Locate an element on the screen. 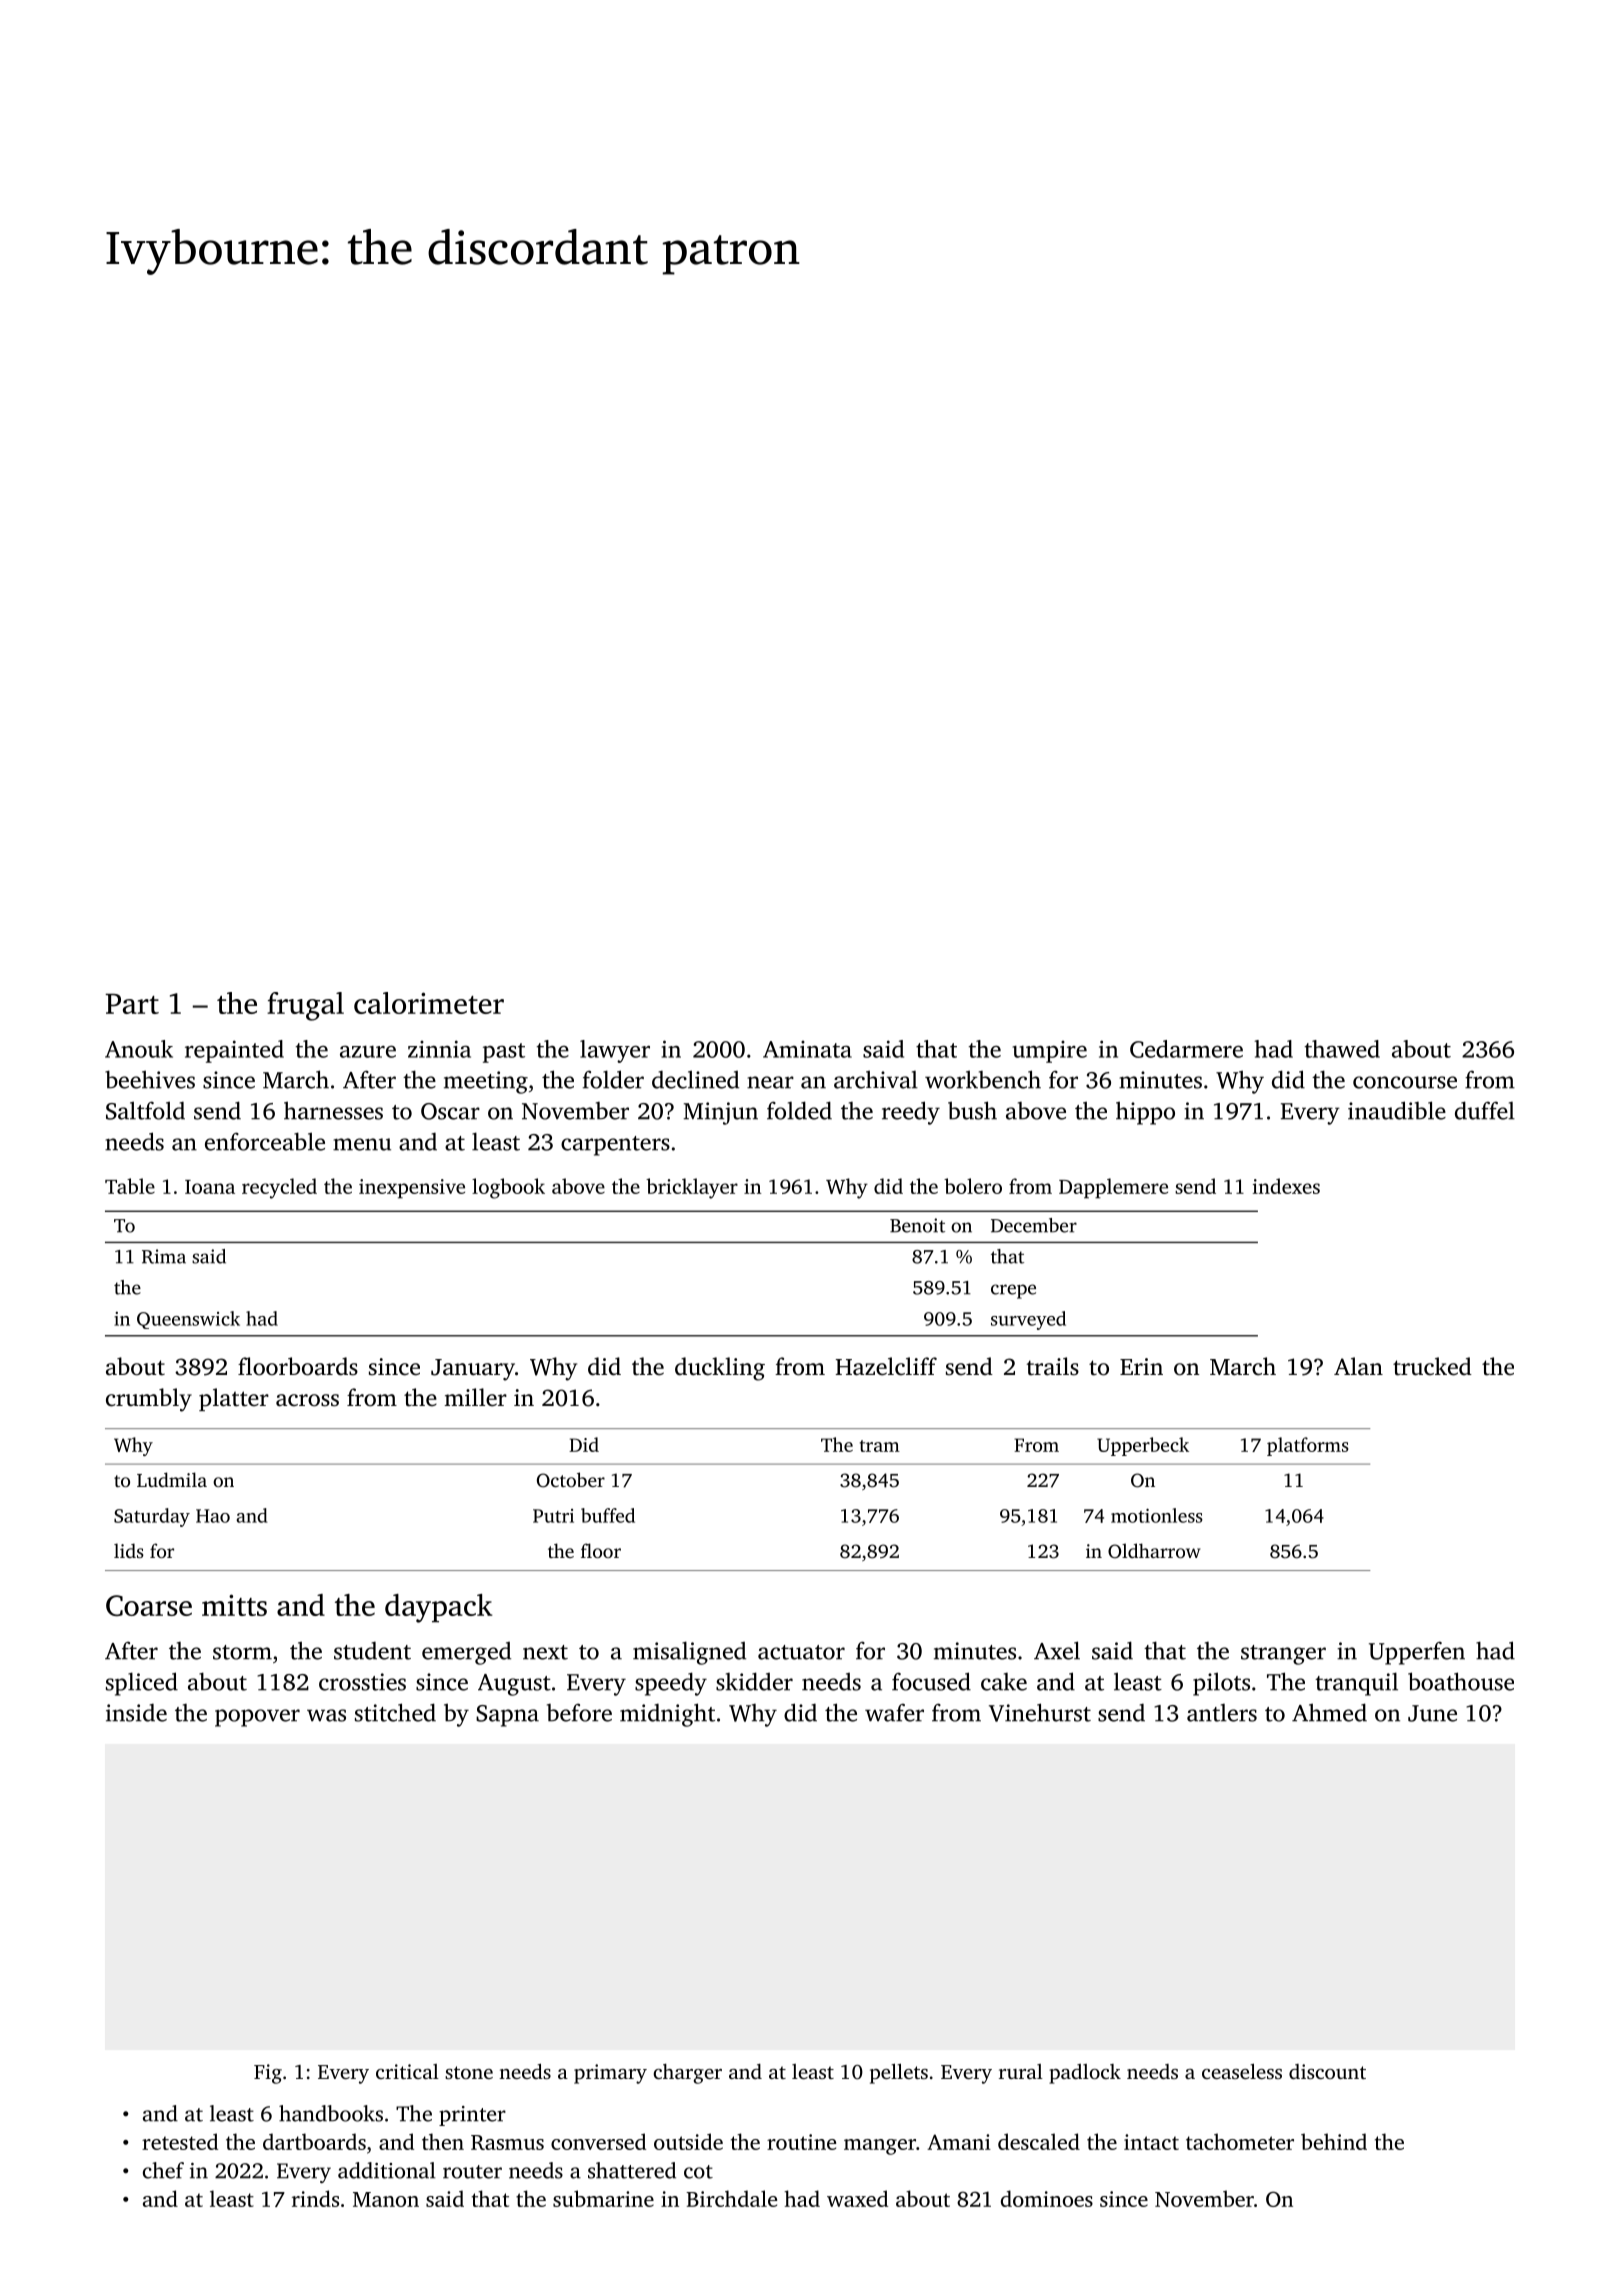  duffel is located at coordinates (1485, 1110).
